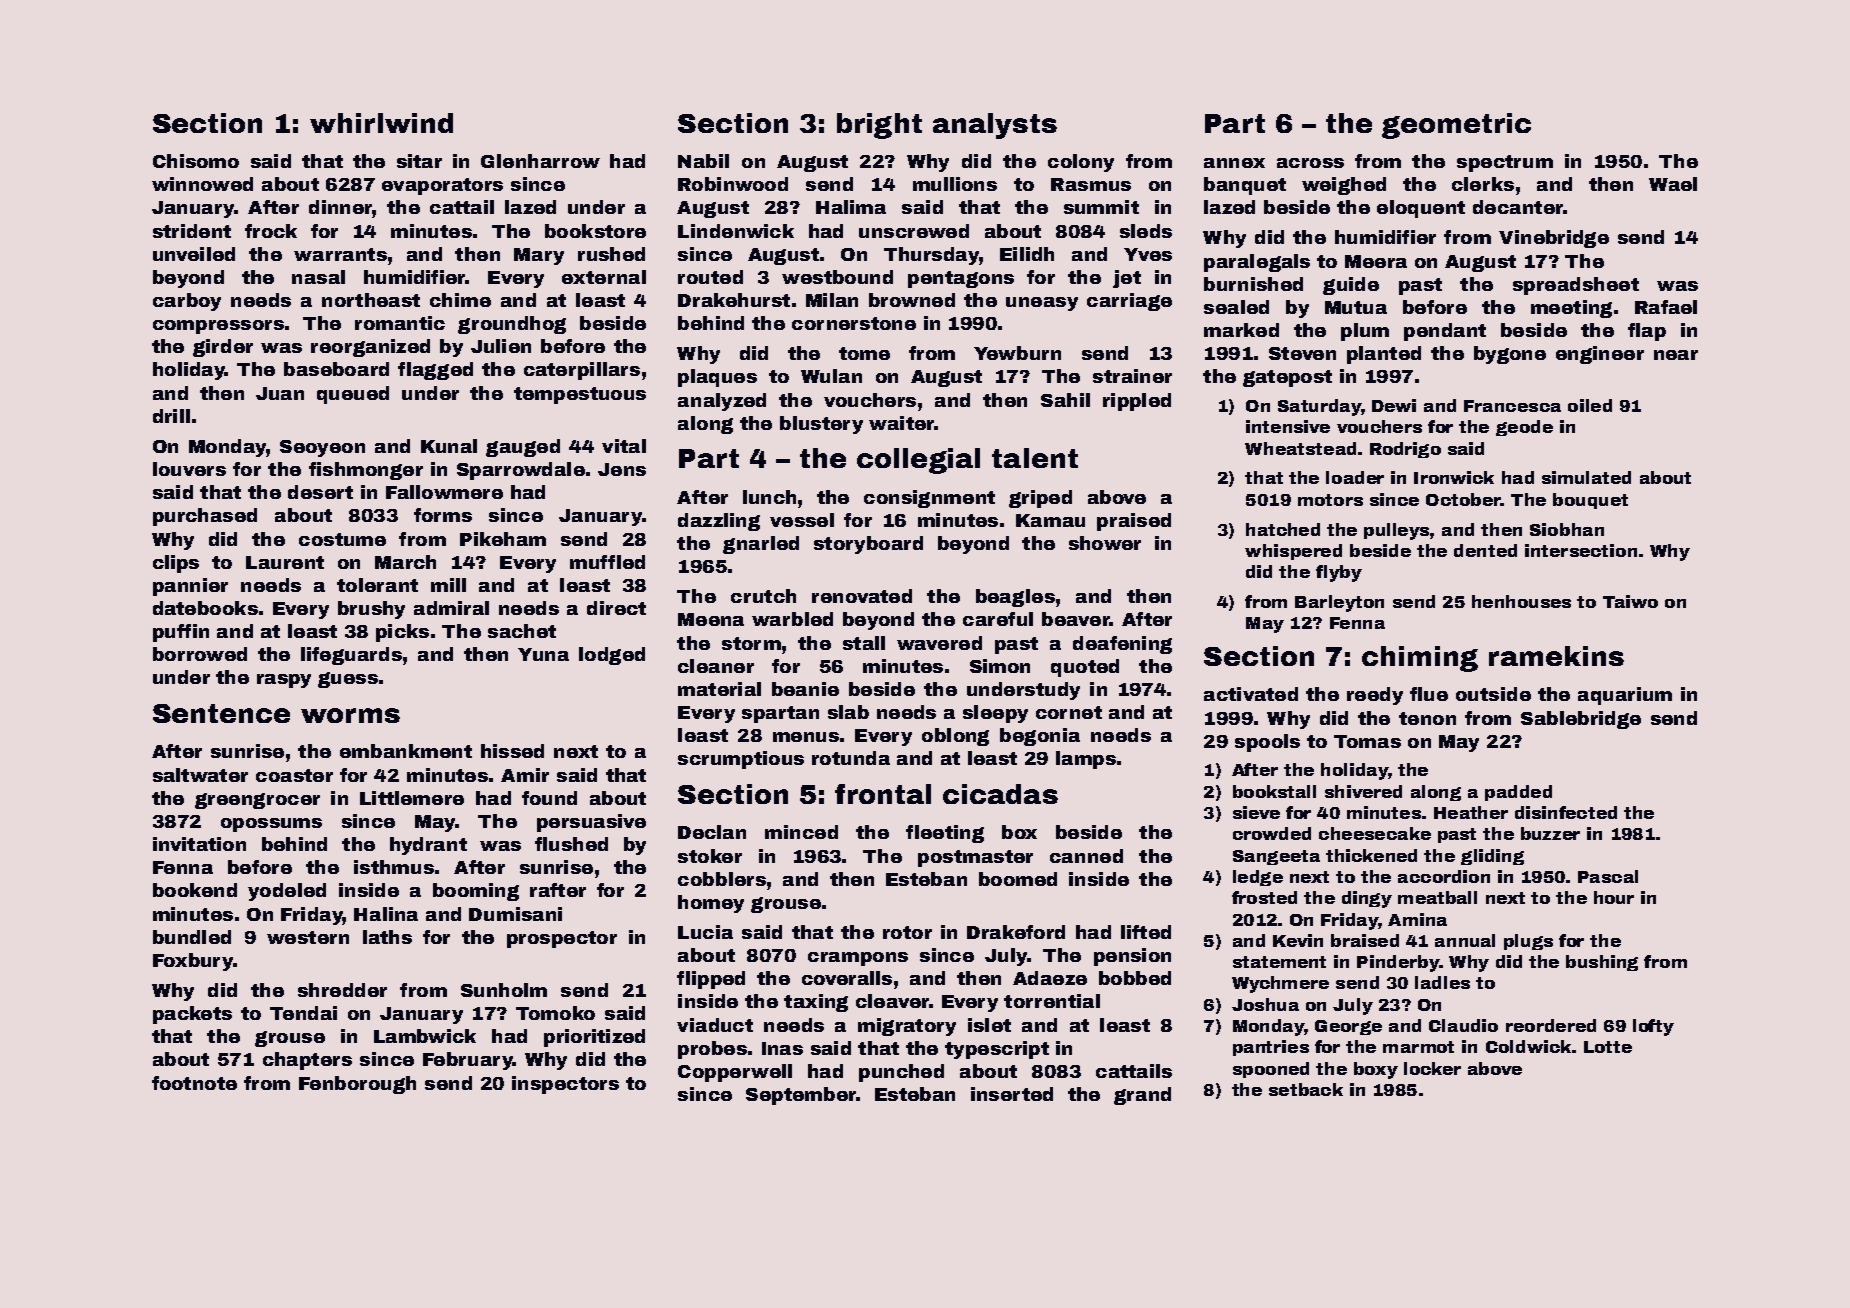 The height and width of the screenshot is (1308, 1850). What do you see at coordinates (1137, 402) in the screenshot?
I see `rippled` at bounding box center [1137, 402].
